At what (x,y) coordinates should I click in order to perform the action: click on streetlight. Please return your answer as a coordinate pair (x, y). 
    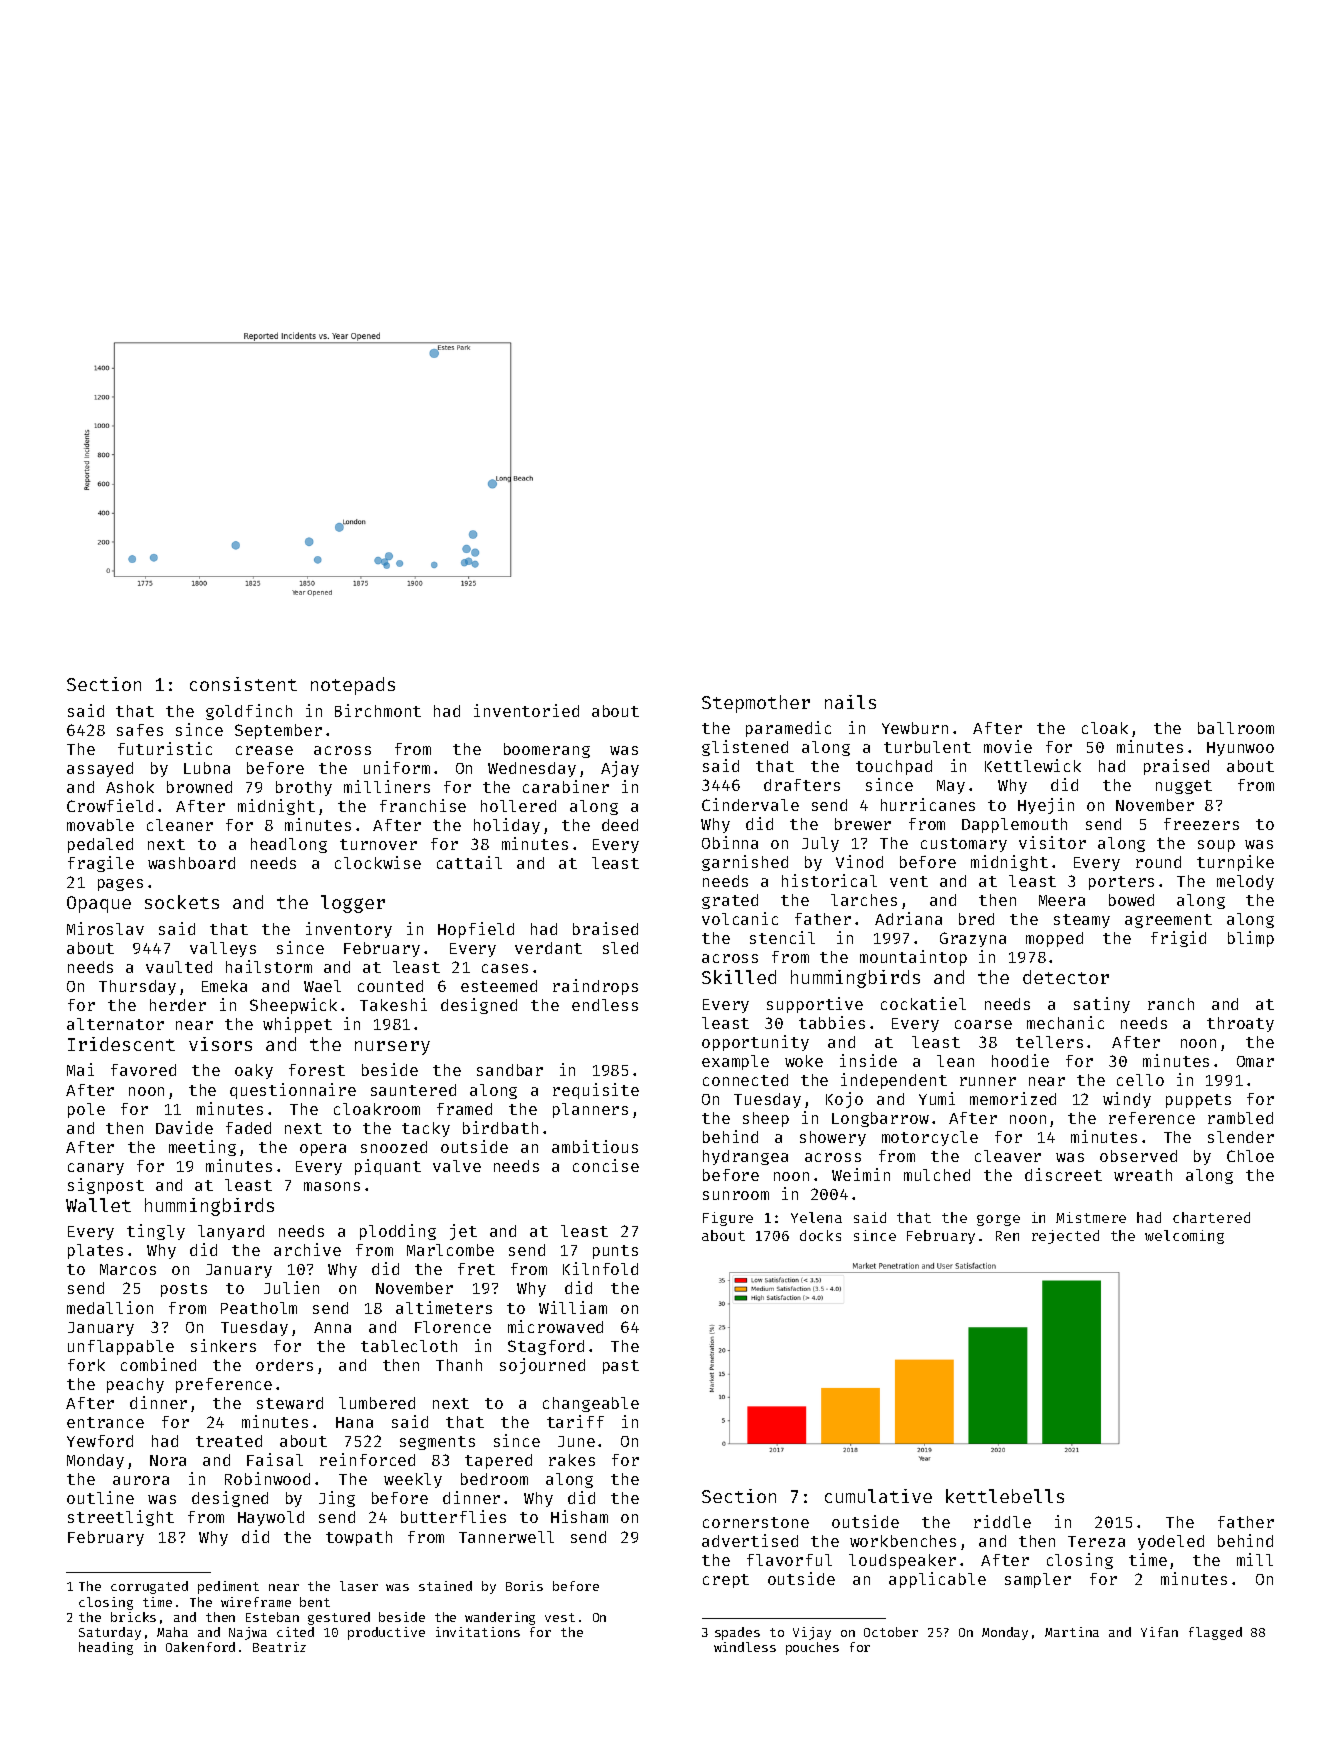
    Looking at the image, I should click on (121, 1518).
